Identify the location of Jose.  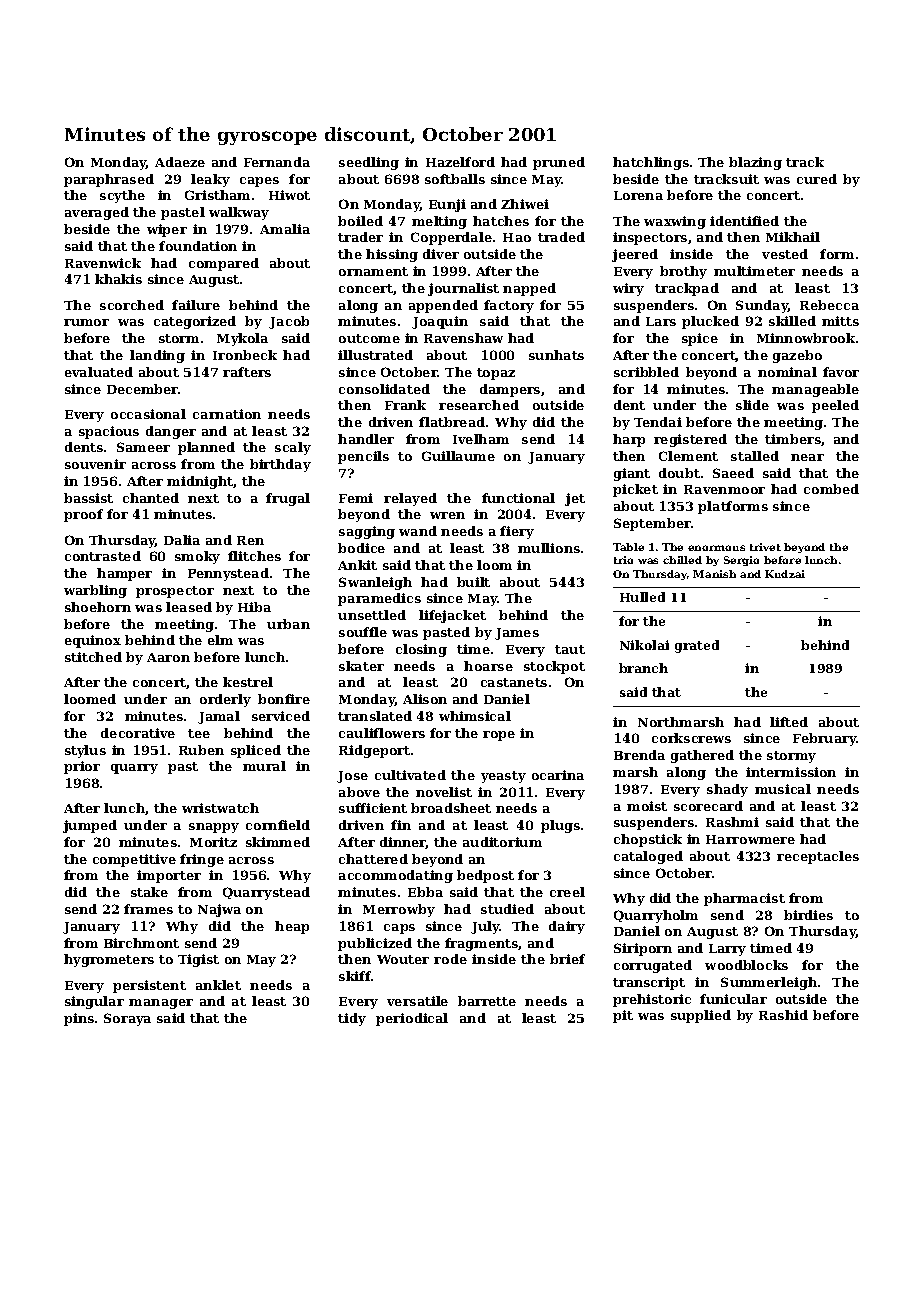
(352, 777).
